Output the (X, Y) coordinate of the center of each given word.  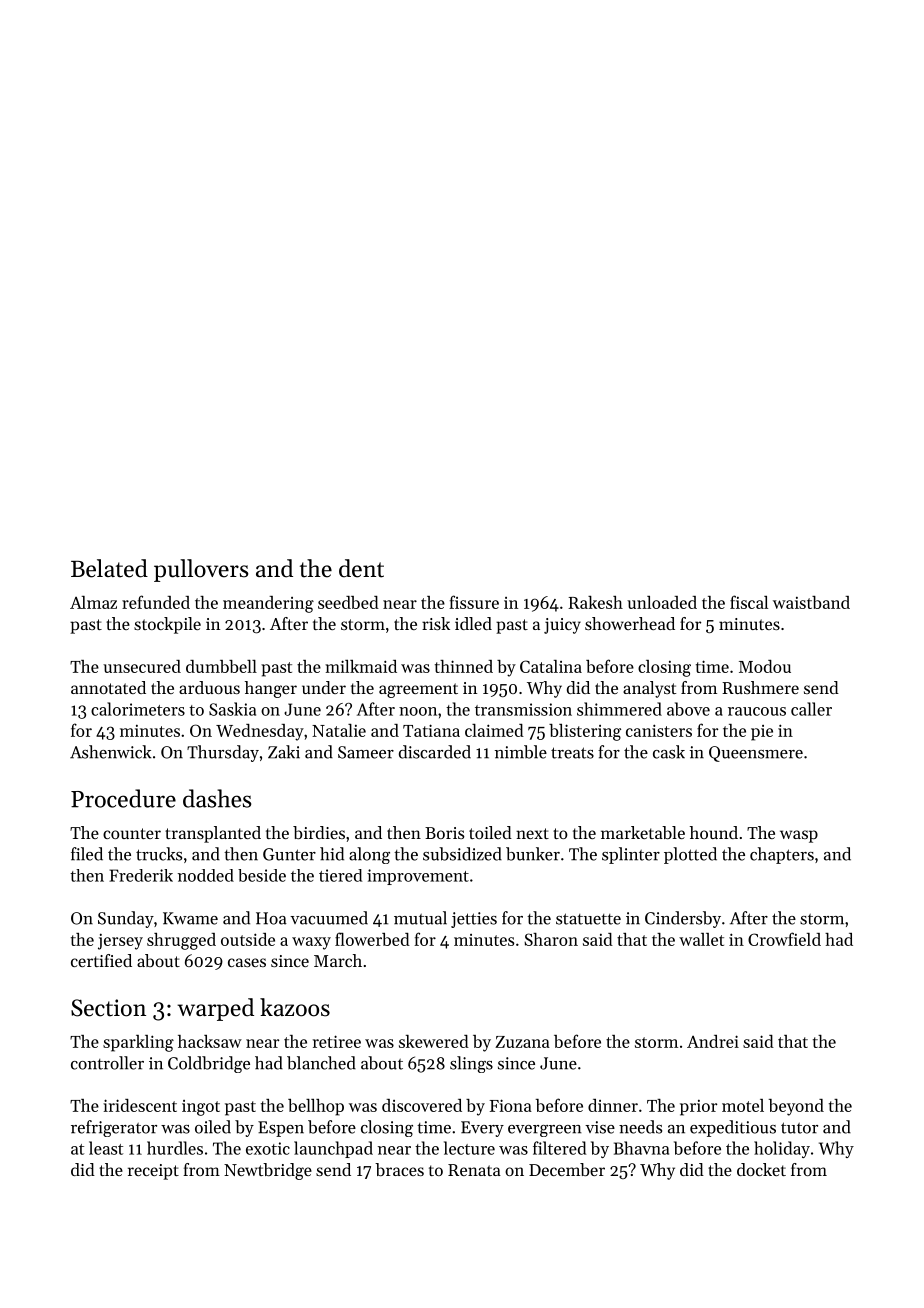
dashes (217, 798)
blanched (321, 1063)
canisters (659, 730)
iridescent (140, 1105)
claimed (494, 730)
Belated (109, 568)
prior (698, 1108)
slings (471, 1064)
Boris (444, 833)
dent (361, 568)
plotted (690, 855)
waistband (811, 602)
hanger (271, 689)
